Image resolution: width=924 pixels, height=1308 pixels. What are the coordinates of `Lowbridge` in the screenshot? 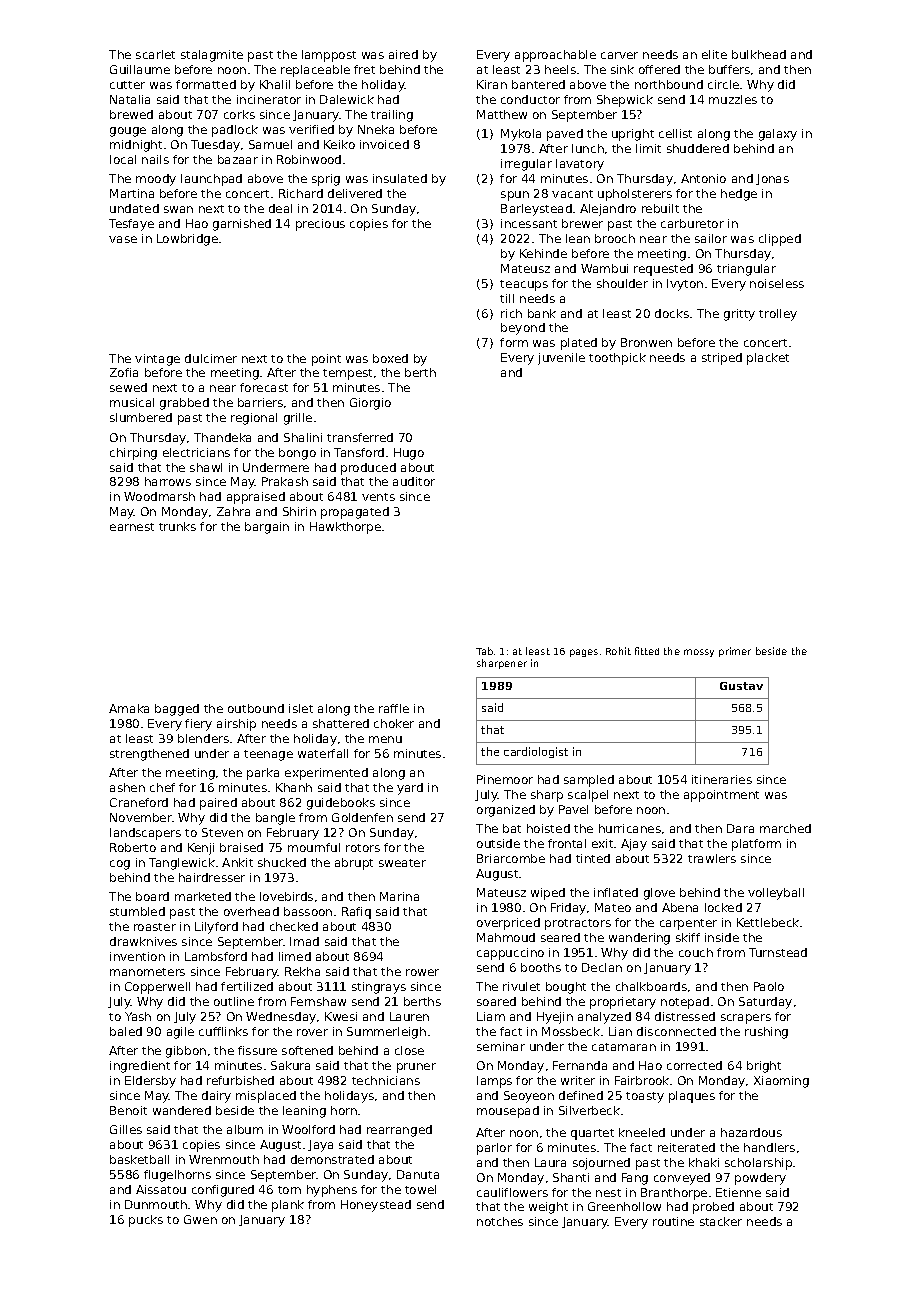 It's located at (187, 240).
